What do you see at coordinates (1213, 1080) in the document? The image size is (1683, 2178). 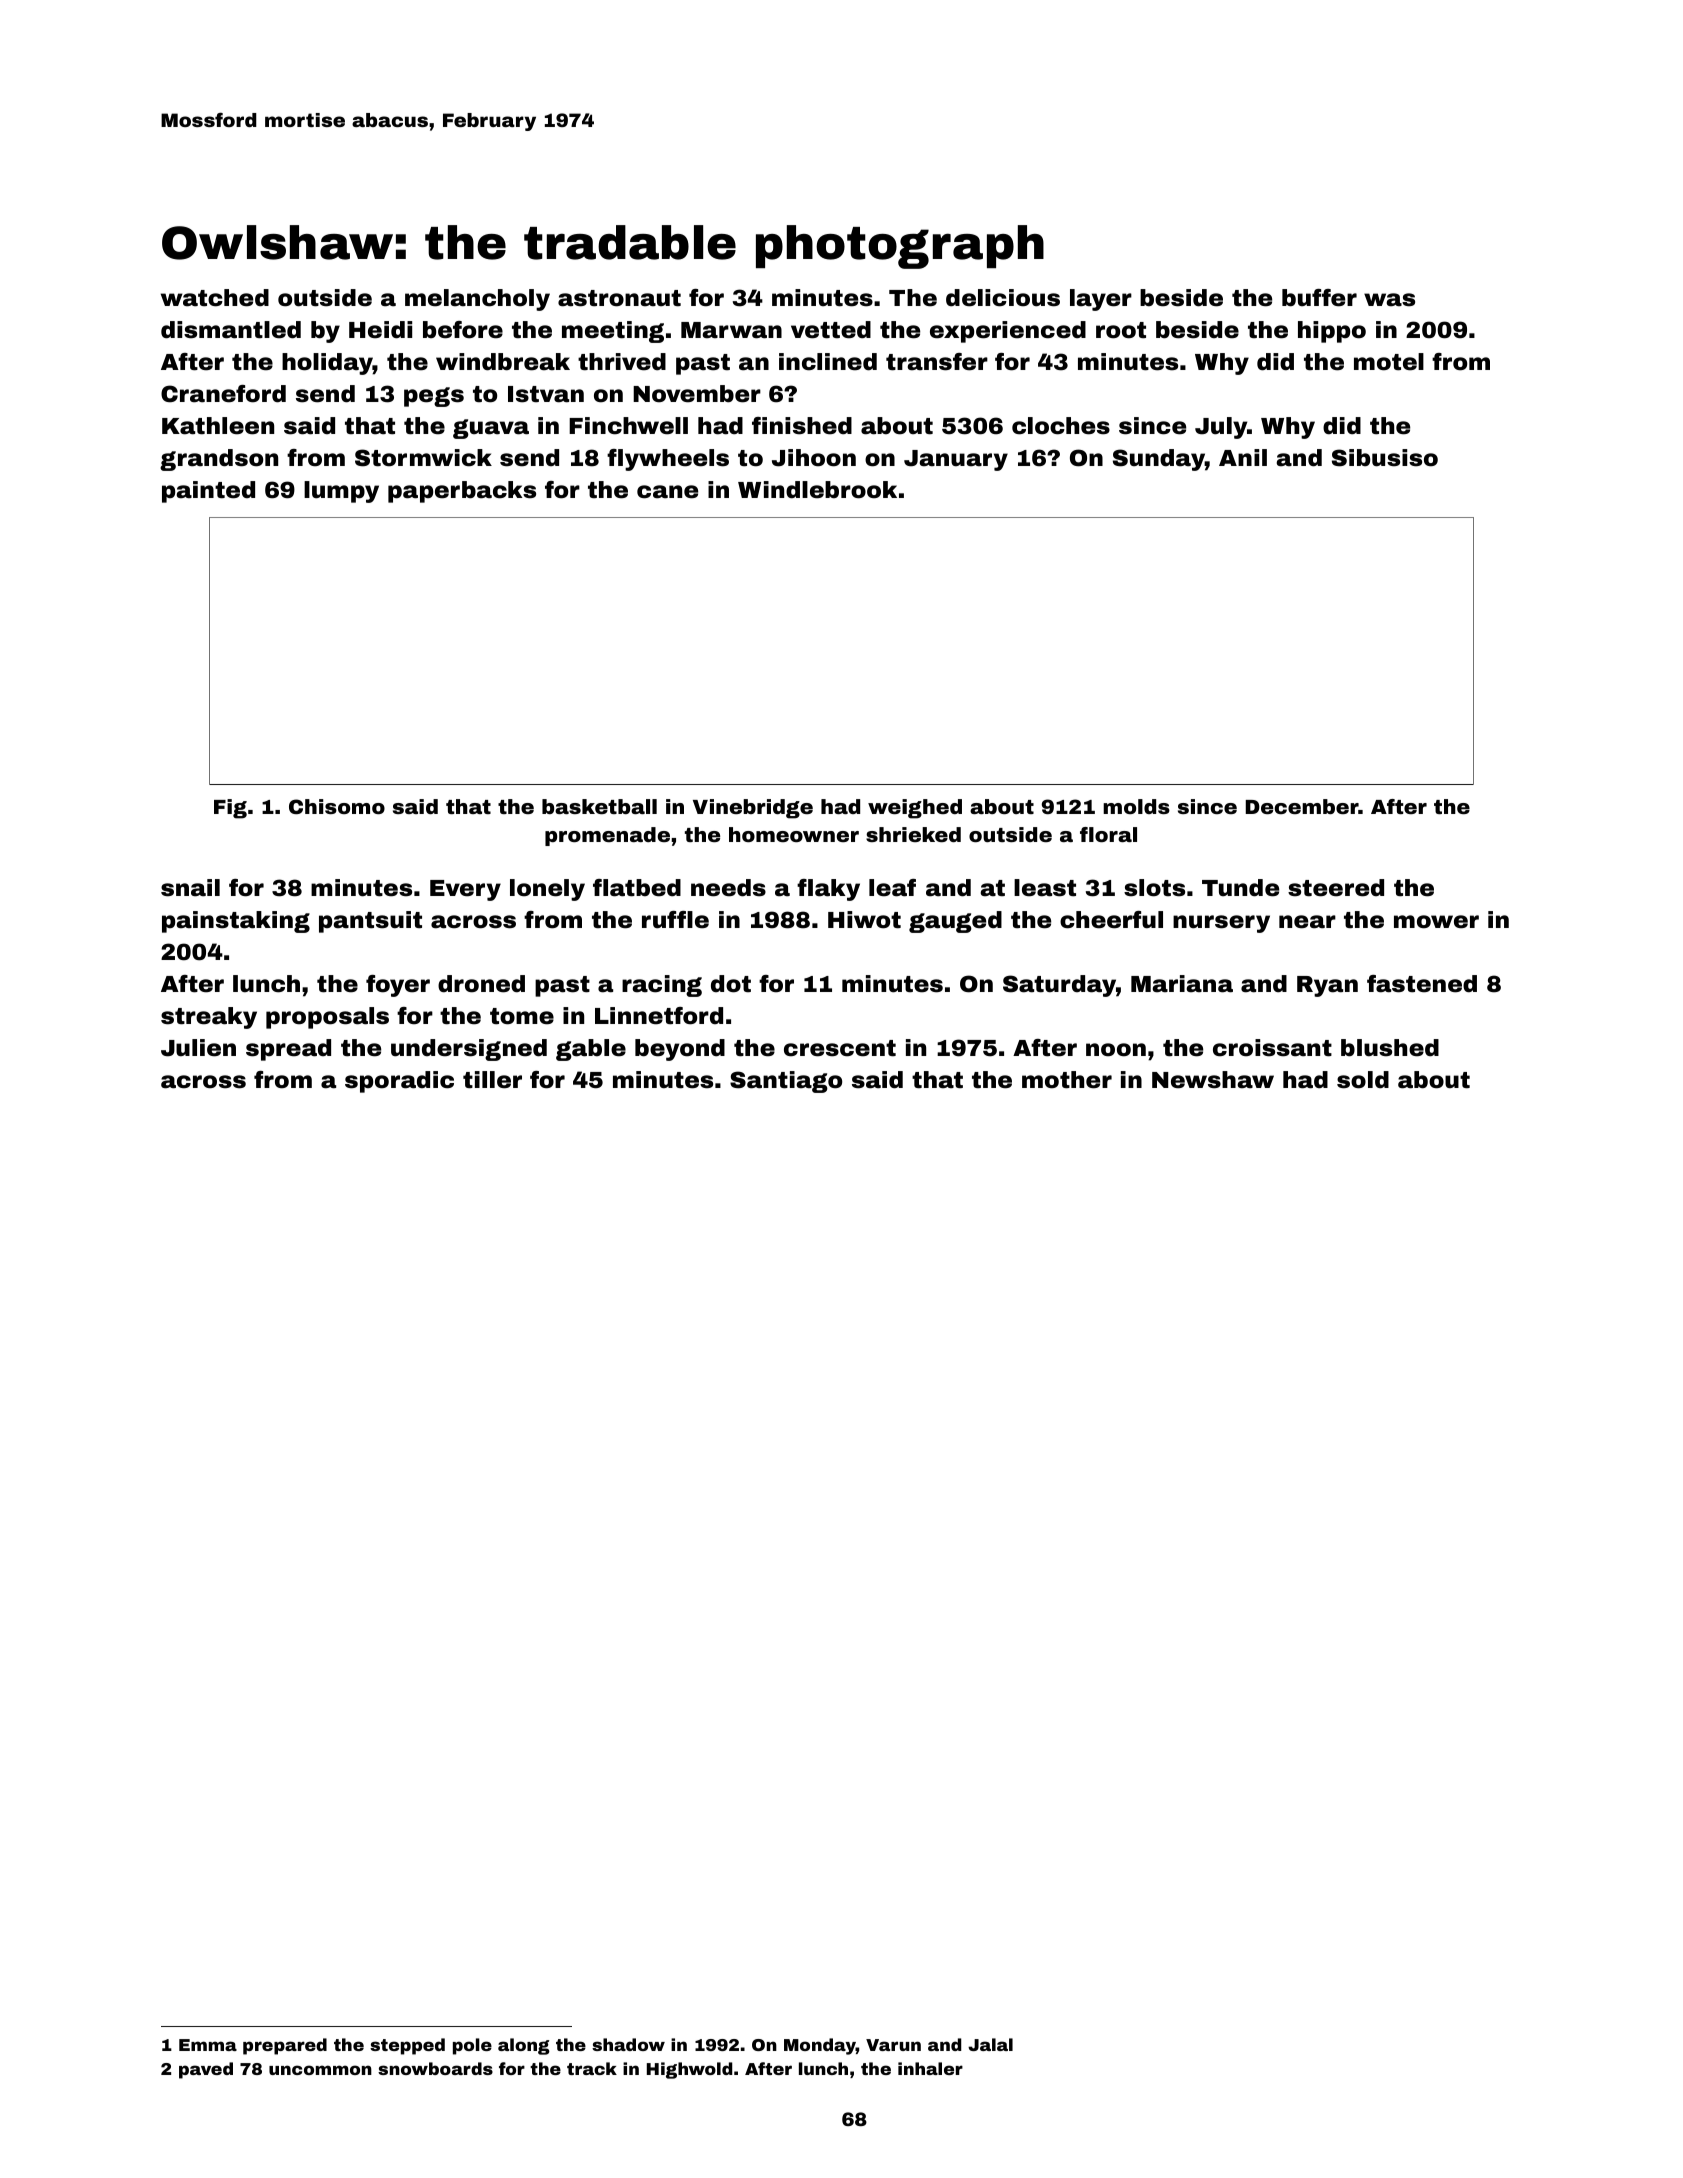 I see `Newshaw` at bounding box center [1213, 1080].
